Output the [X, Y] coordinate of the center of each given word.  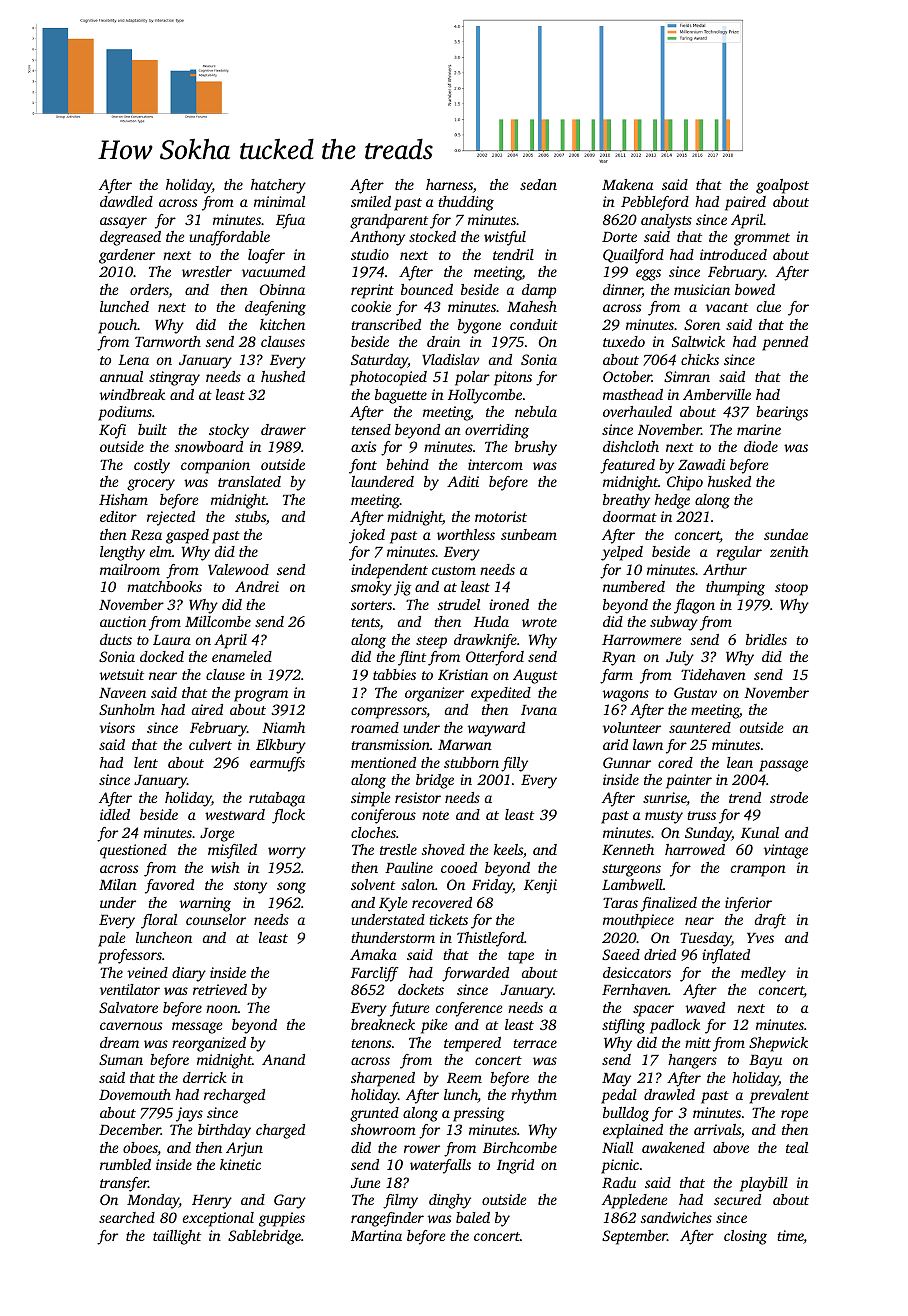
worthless [466, 534]
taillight [177, 1237]
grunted [374, 1114]
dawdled [126, 201]
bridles [766, 639]
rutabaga [277, 799]
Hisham [123, 499]
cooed [459, 867]
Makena [627, 184]
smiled [371, 201]
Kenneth [628, 849]
